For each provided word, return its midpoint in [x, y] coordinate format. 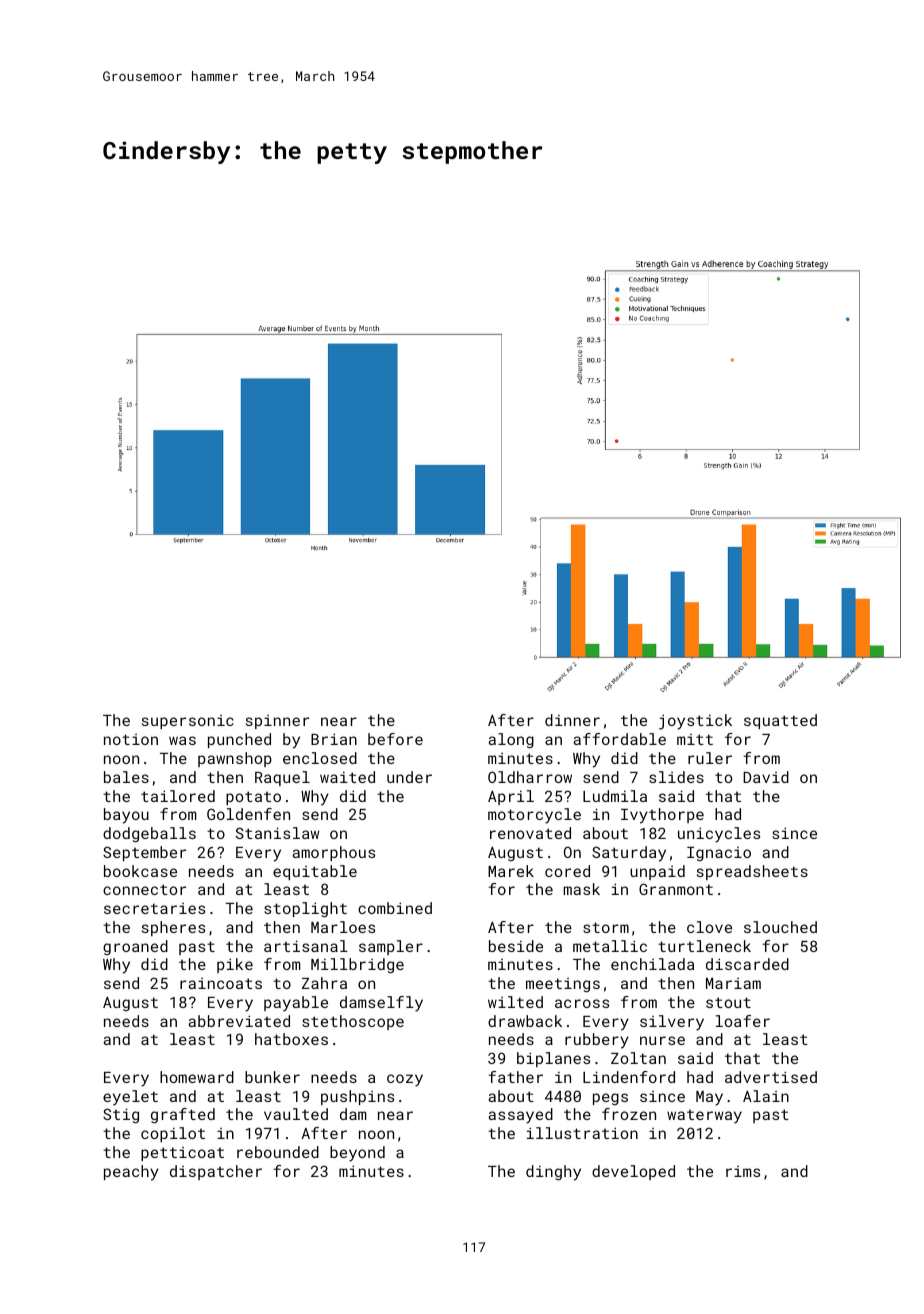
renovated [530, 833]
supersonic [188, 722]
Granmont [676, 889]
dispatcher [216, 1172]
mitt [695, 739]
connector [144, 889]
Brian [334, 739]
